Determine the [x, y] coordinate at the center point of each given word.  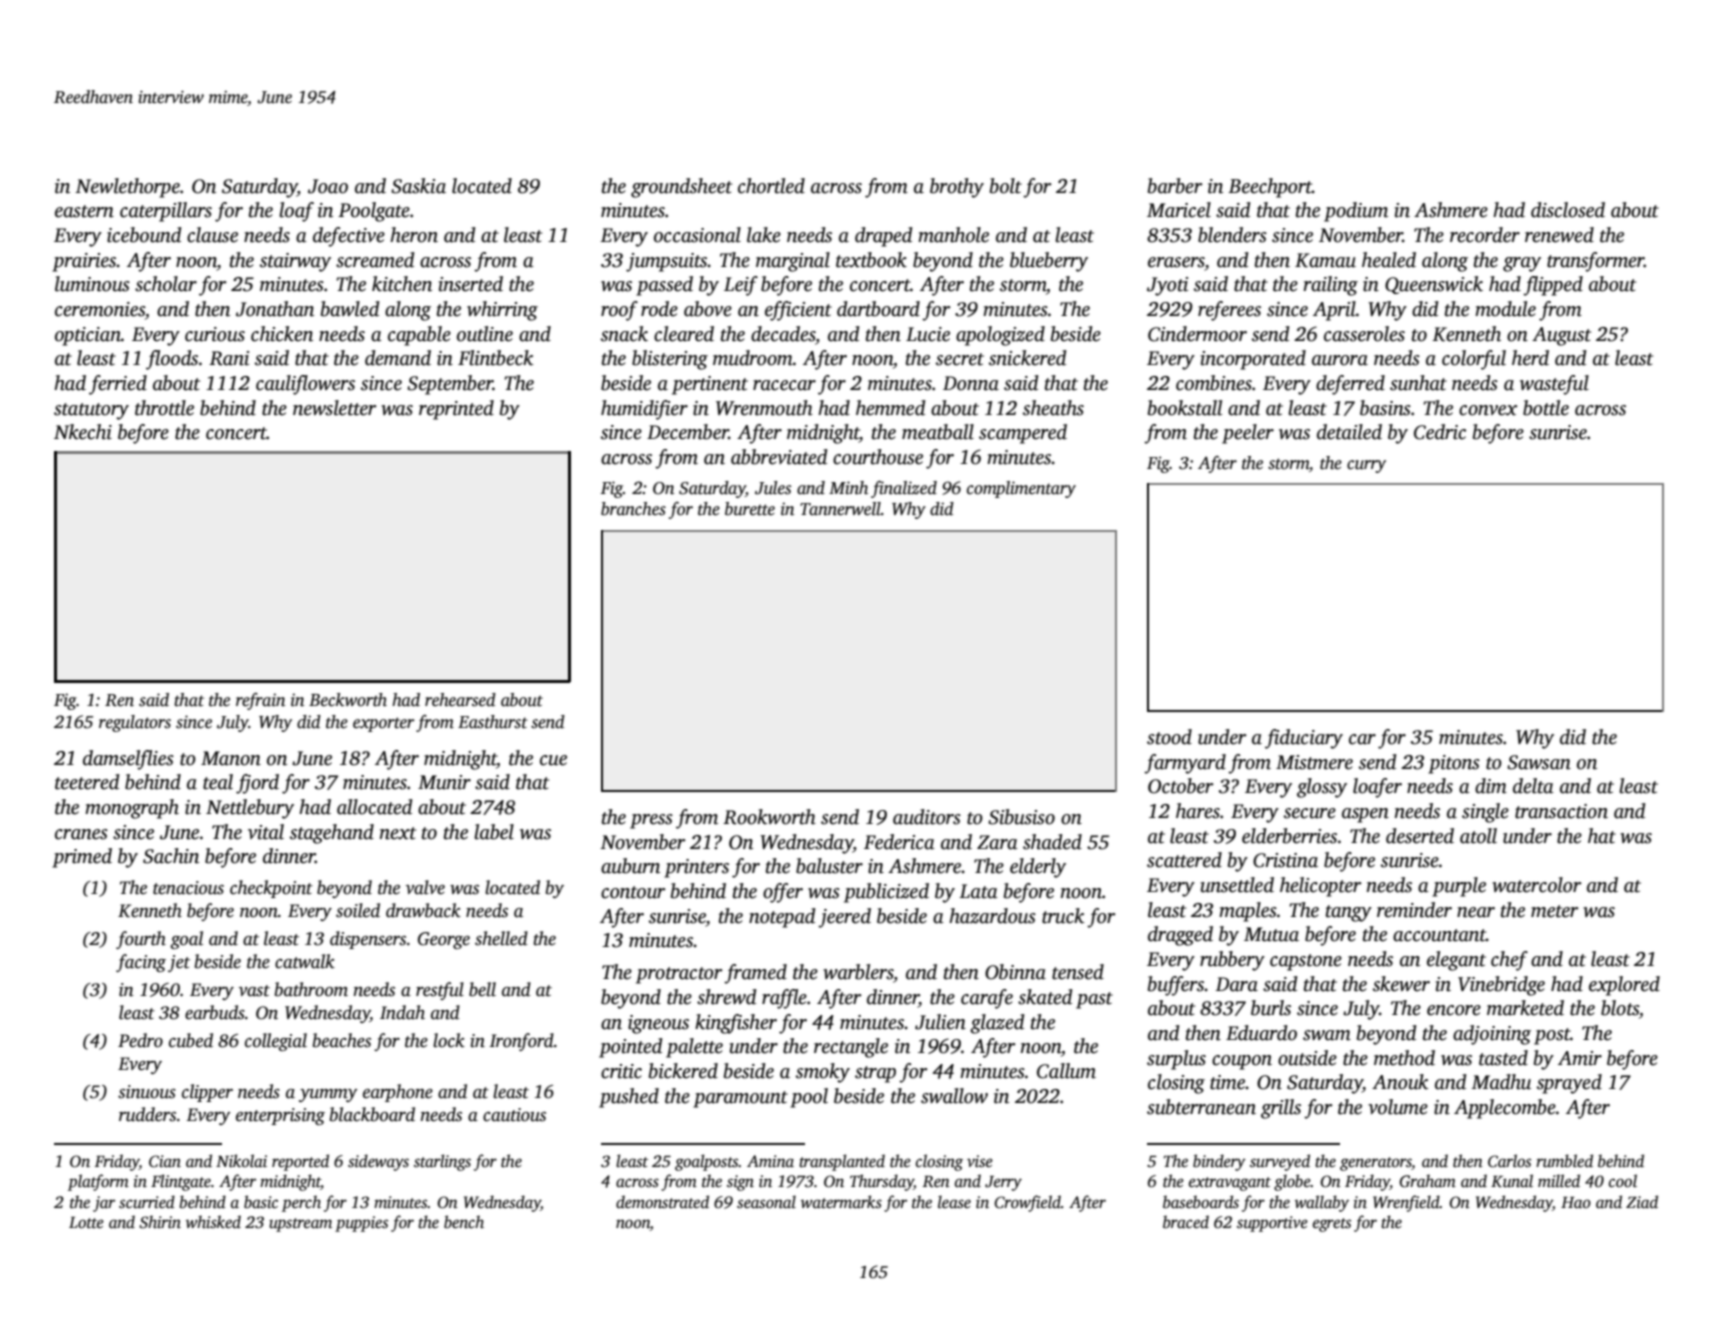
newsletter [334, 408]
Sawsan [1539, 762]
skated [1045, 997]
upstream [300, 1225]
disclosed [1568, 210]
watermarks [841, 1202]
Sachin [171, 856]
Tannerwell [840, 509]
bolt [1006, 186]
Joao [328, 186]
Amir [1580, 1058]
